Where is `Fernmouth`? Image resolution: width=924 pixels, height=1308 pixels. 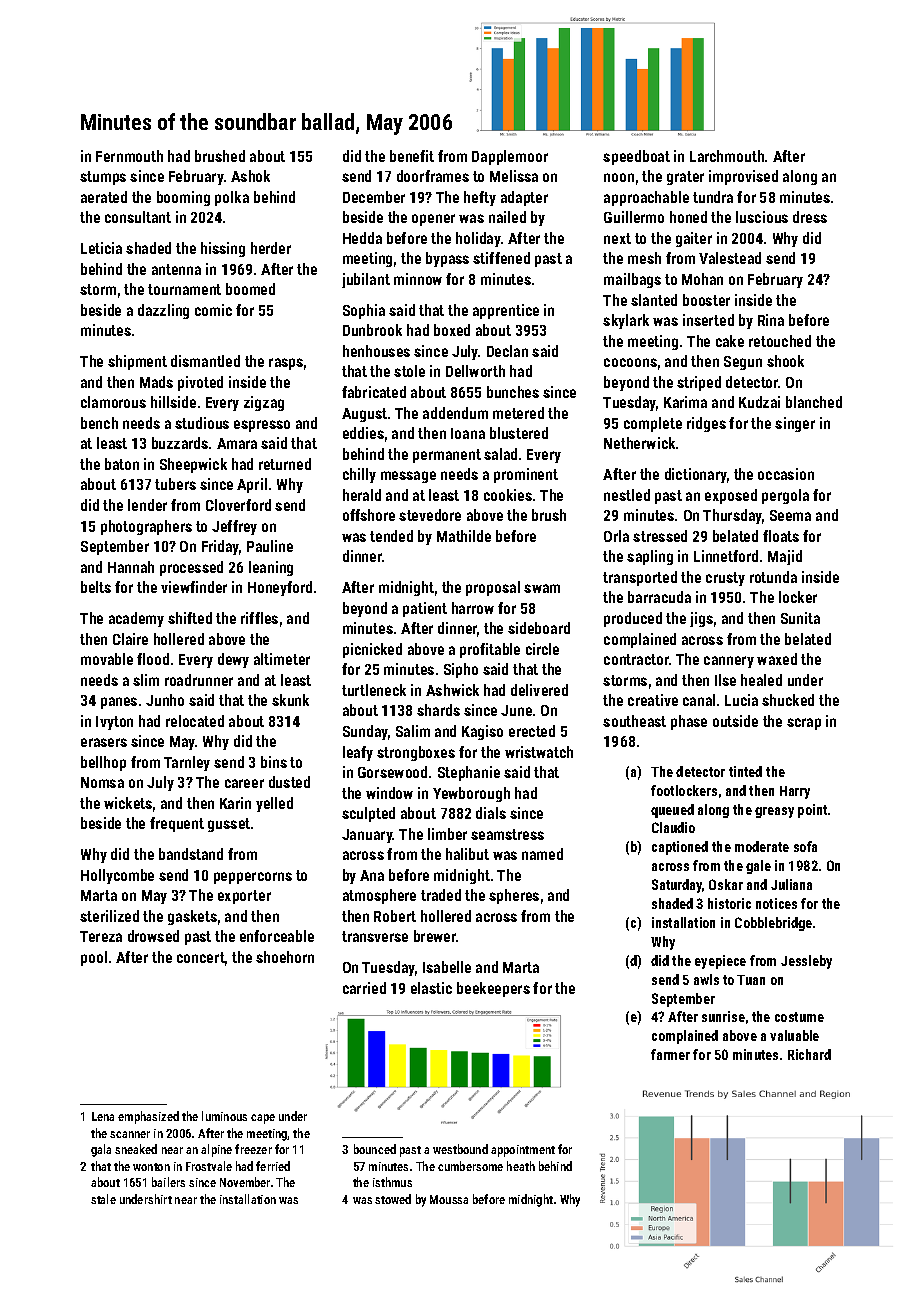
Fernmouth is located at coordinates (129, 156).
